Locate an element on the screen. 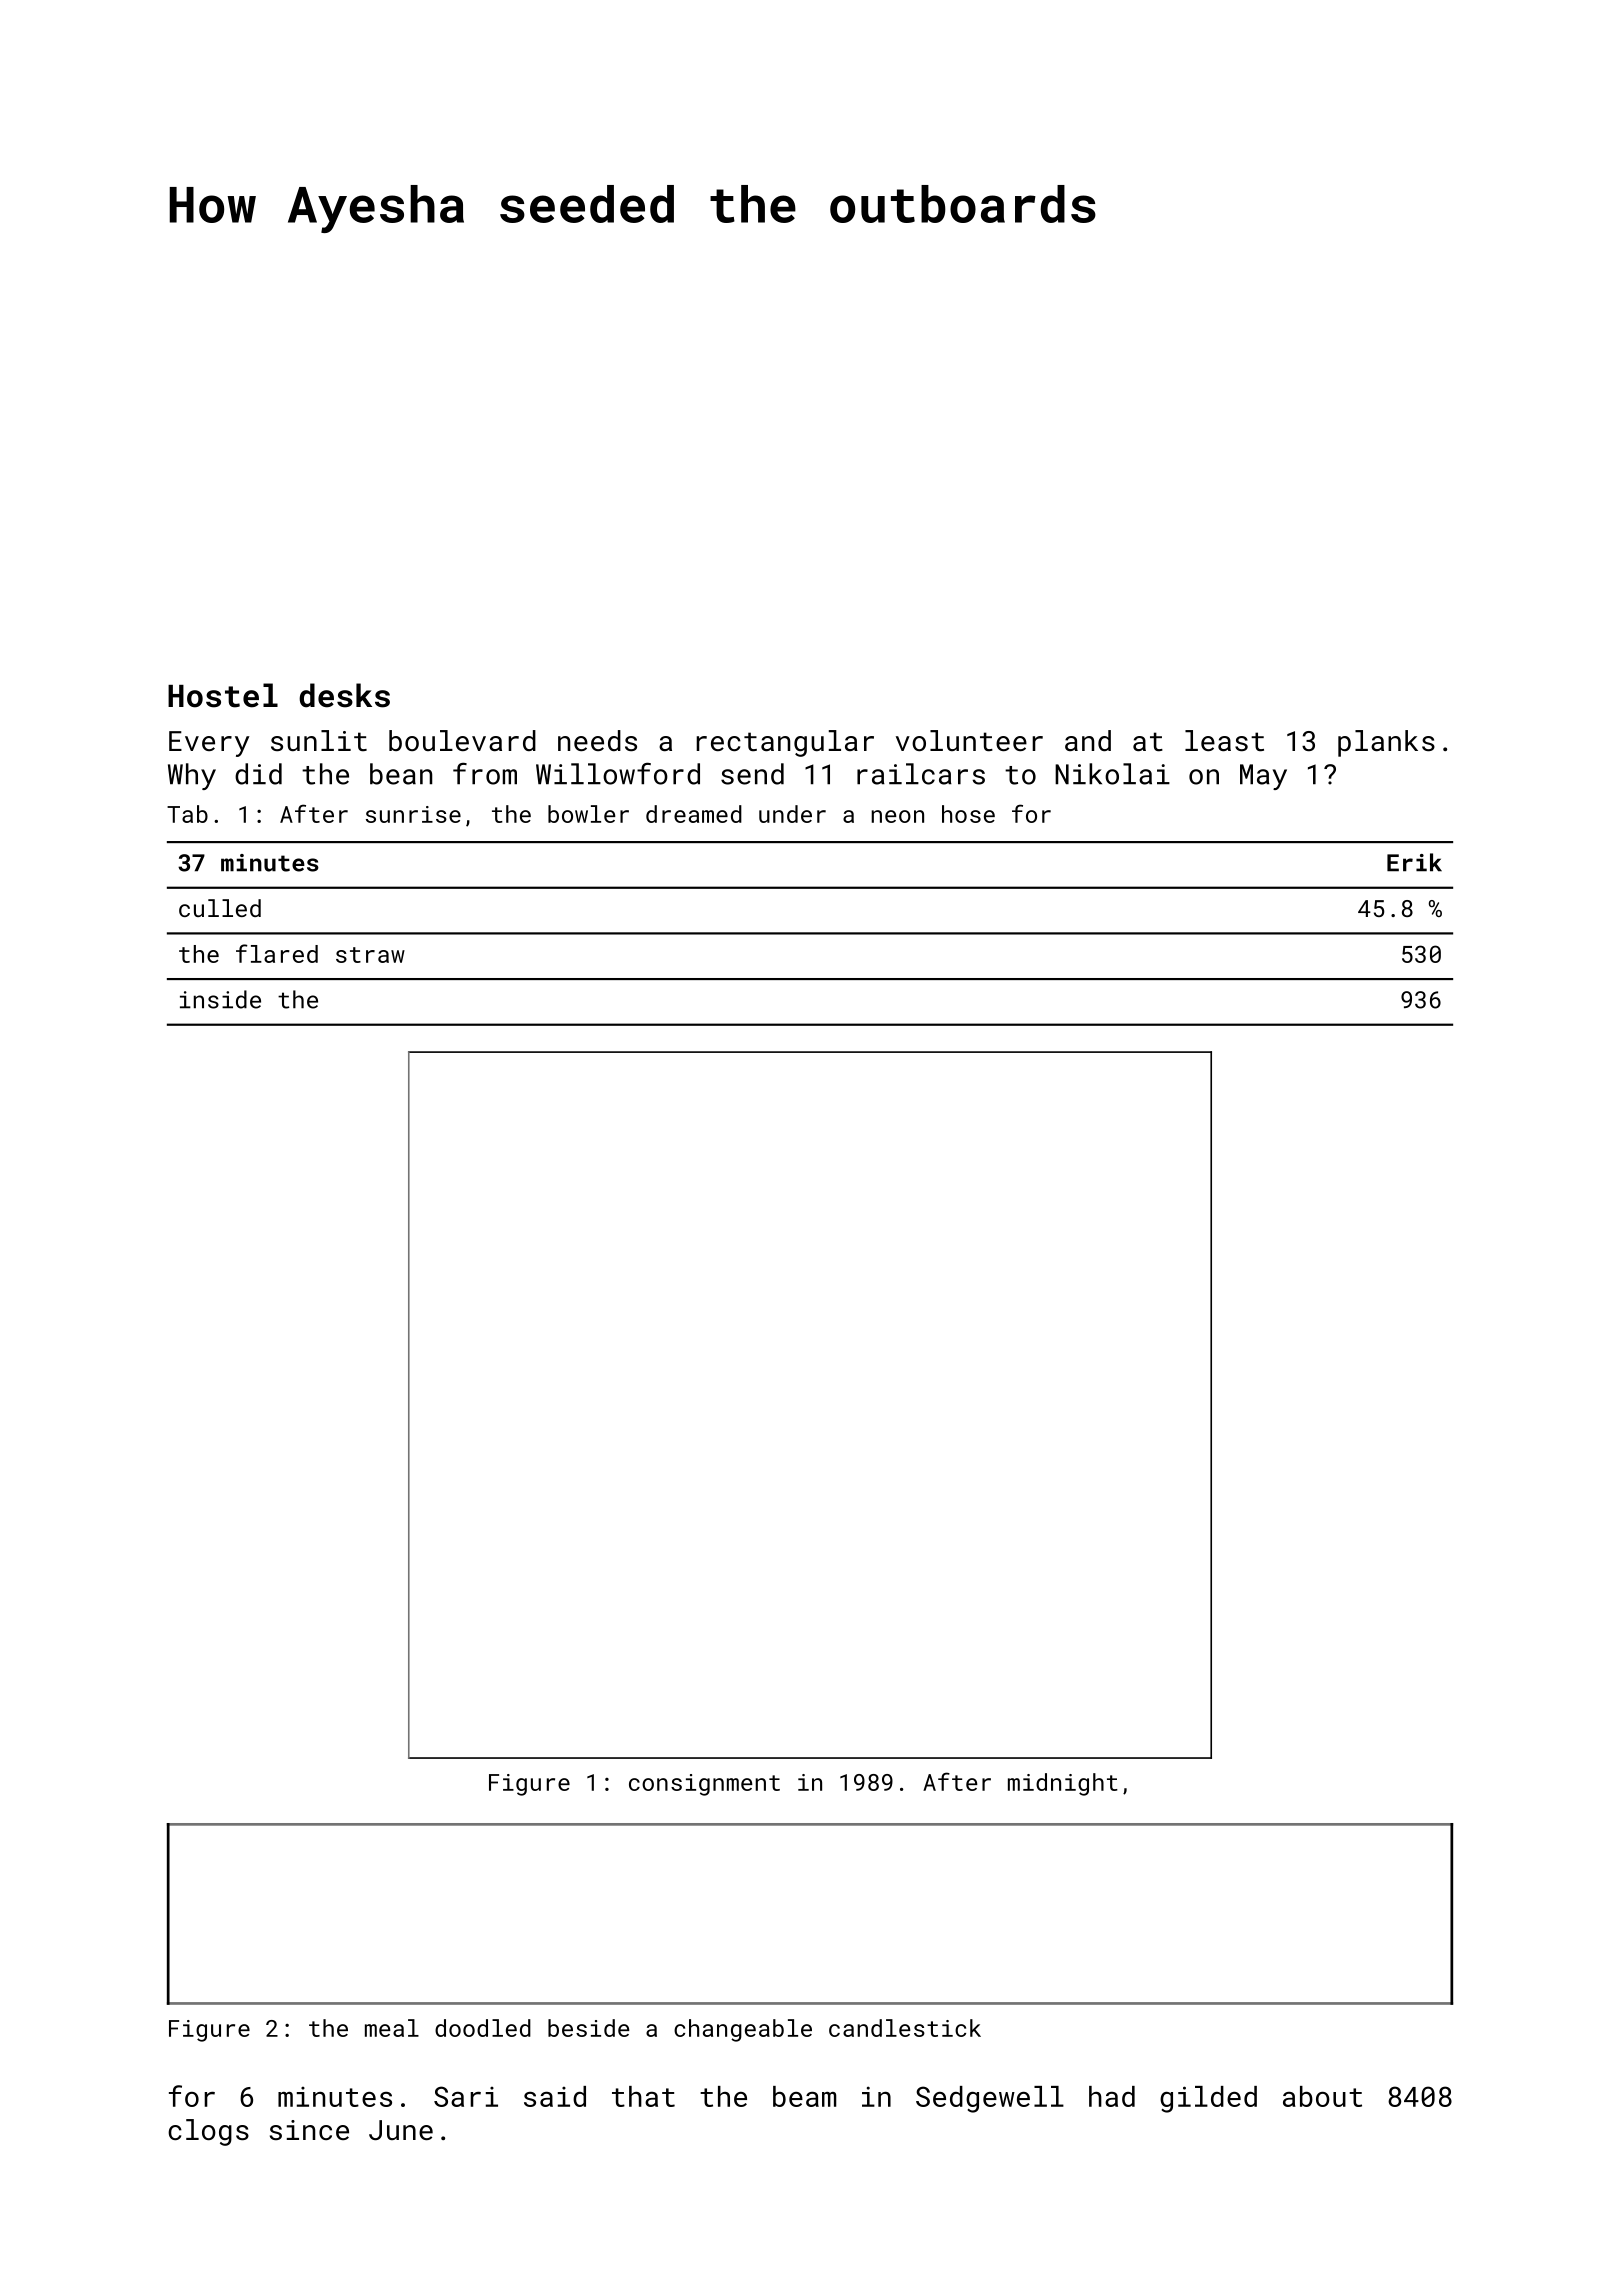  about is located at coordinates (1322, 2096).
